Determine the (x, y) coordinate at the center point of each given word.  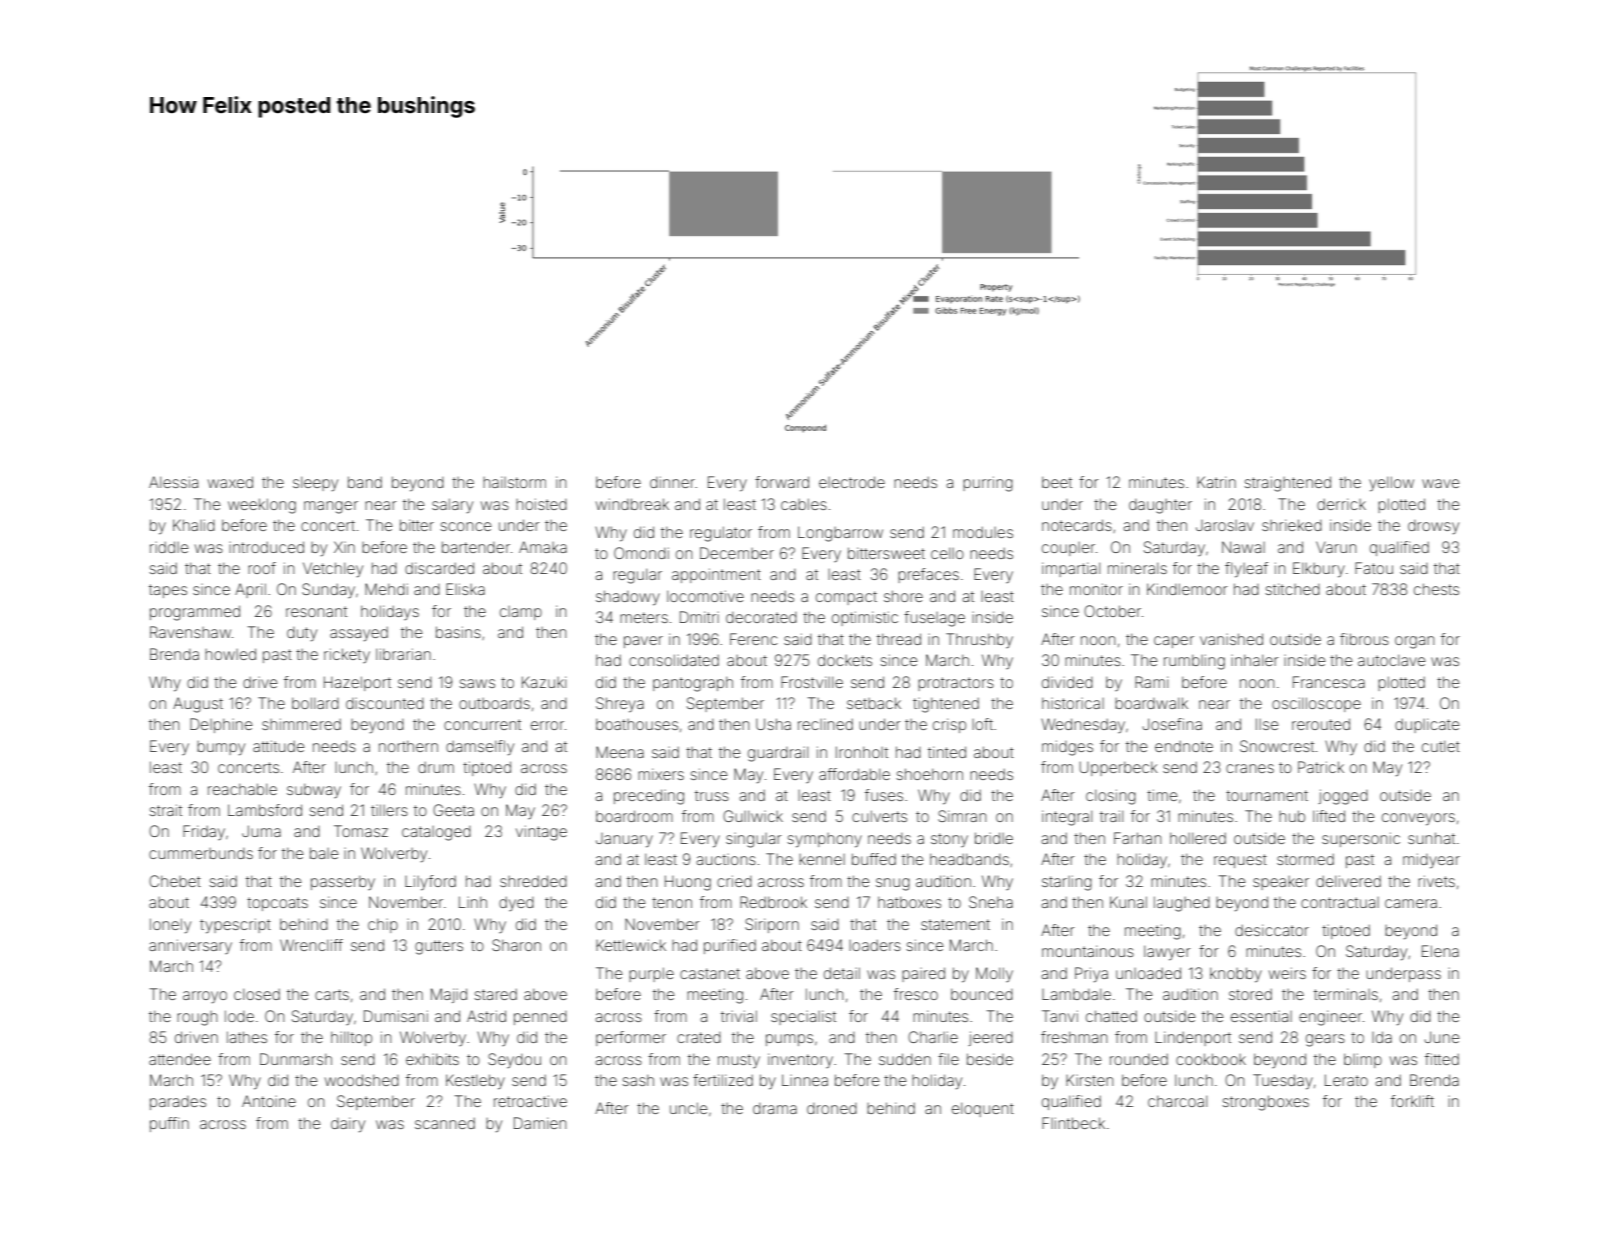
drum (436, 767)
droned (832, 1108)
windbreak (632, 504)
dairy (348, 1125)
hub (1292, 816)
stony (949, 840)
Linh (473, 902)
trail (1111, 816)
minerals (1137, 568)
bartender (476, 547)
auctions (726, 859)
